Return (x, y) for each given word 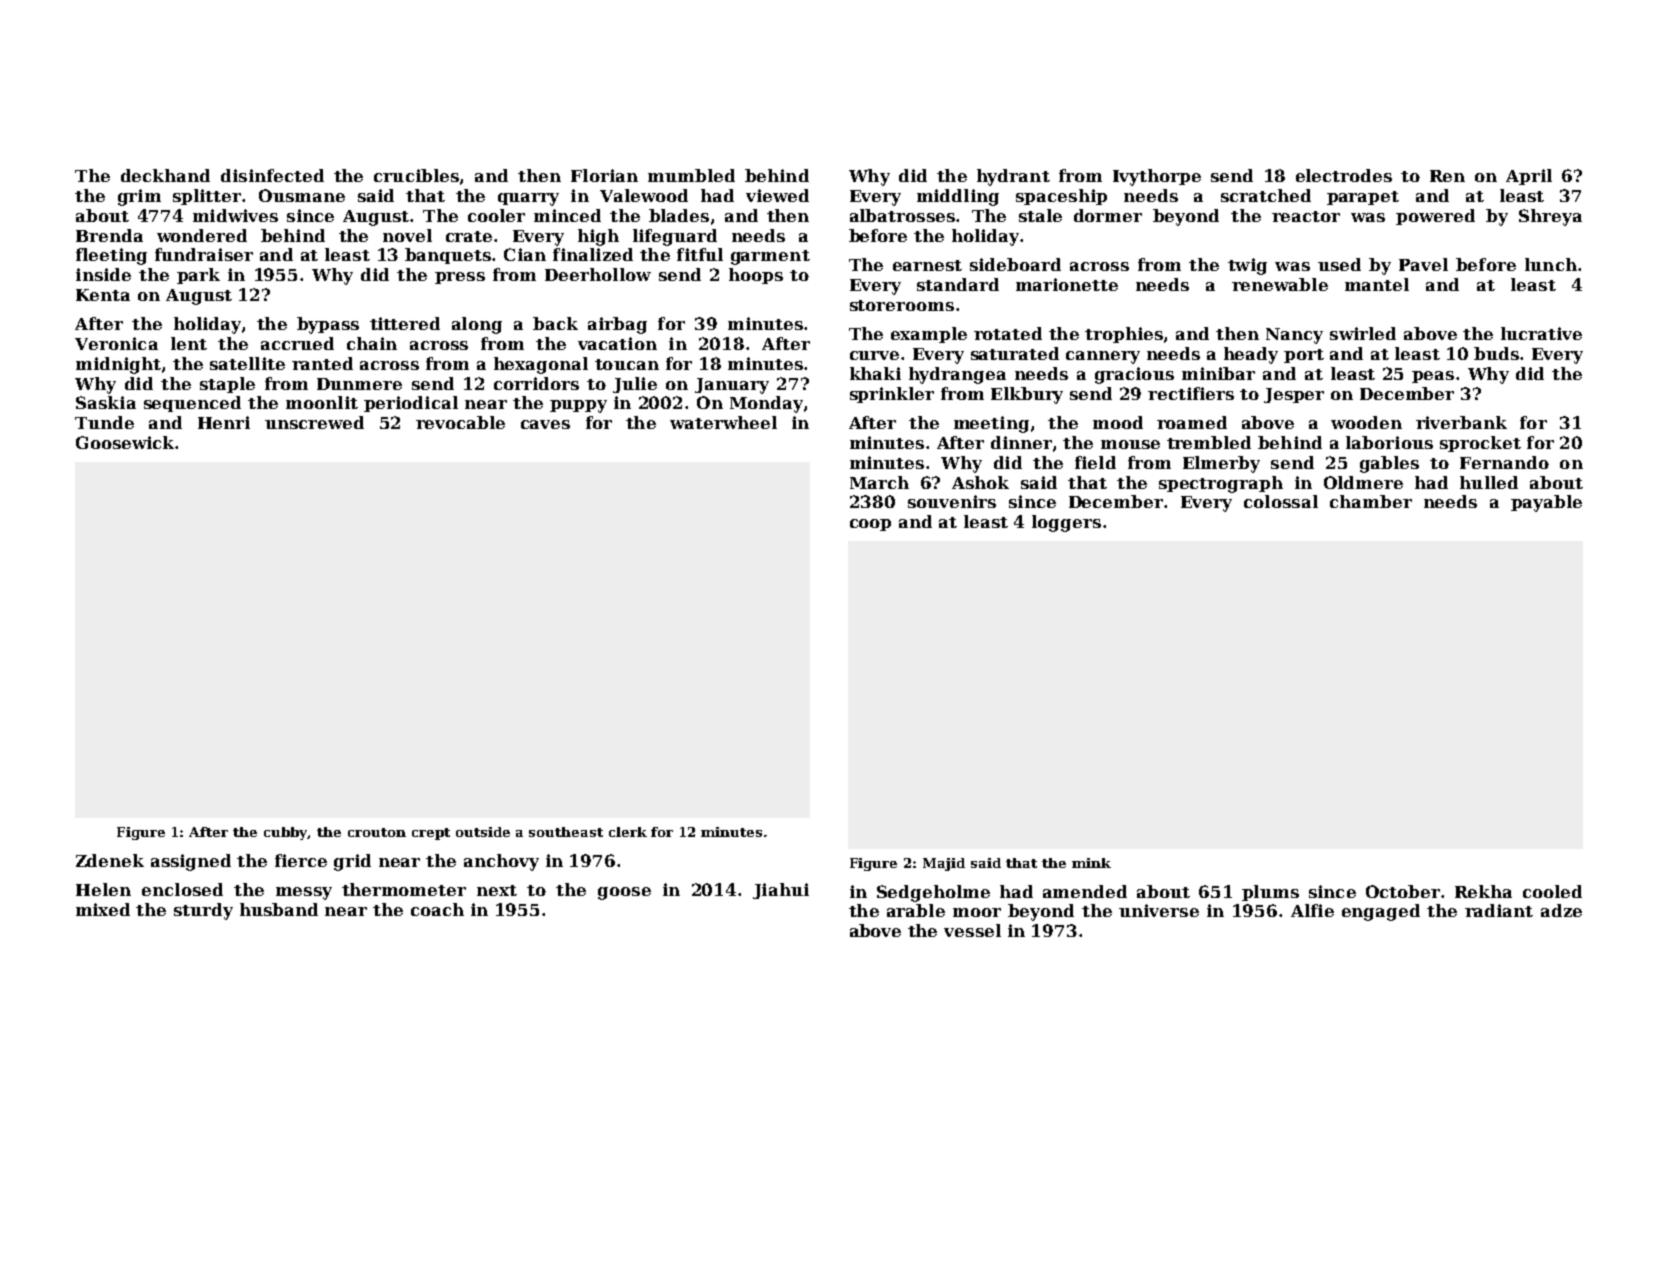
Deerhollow (598, 274)
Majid (944, 864)
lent (189, 343)
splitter (207, 197)
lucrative (1541, 333)
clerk (628, 832)
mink (1091, 863)
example (929, 335)
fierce (301, 860)
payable (1546, 503)
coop (870, 525)
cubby (286, 833)
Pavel (1423, 264)
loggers (1066, 523)
